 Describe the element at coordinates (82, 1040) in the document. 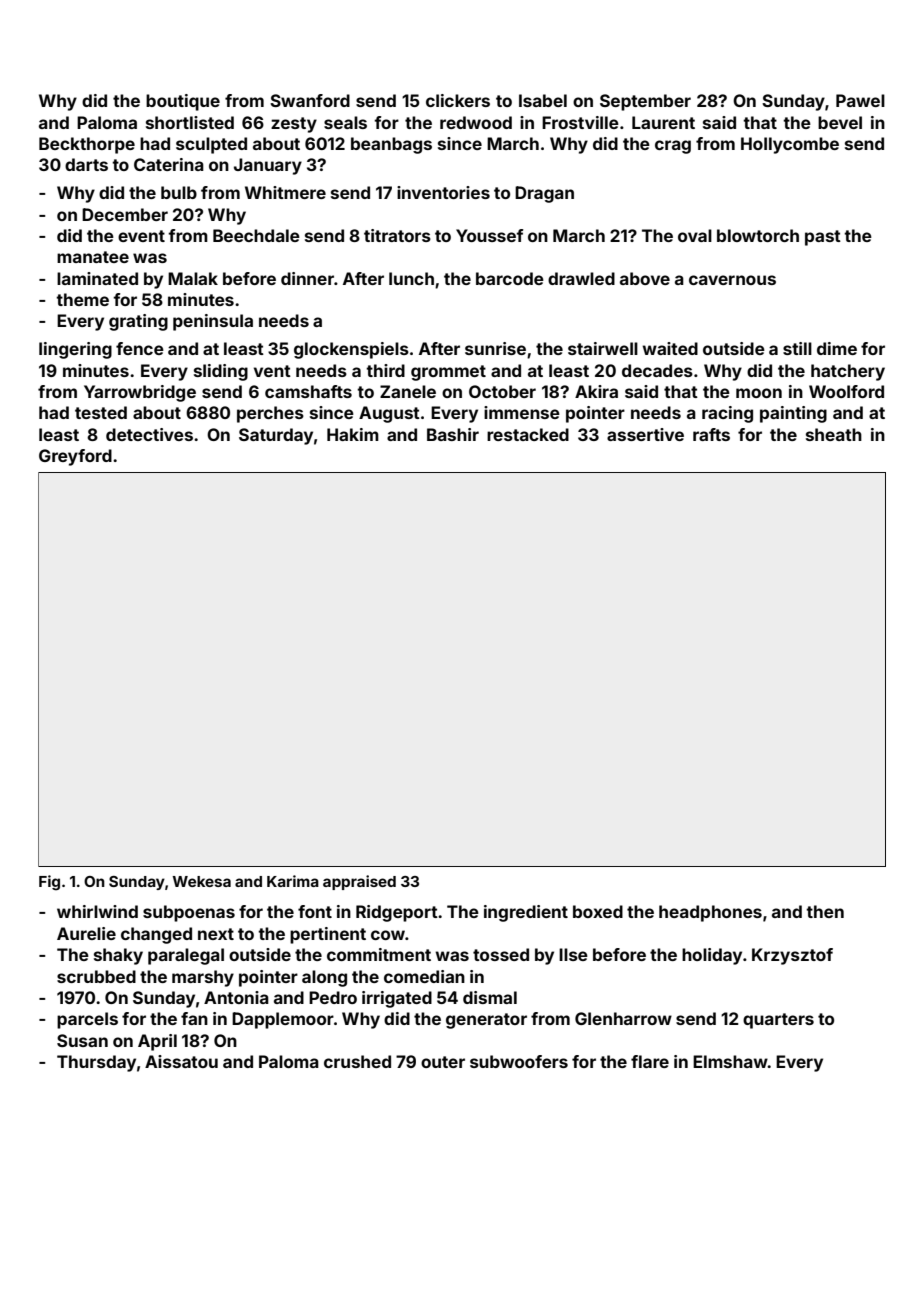

I see `Susan` at that location.
